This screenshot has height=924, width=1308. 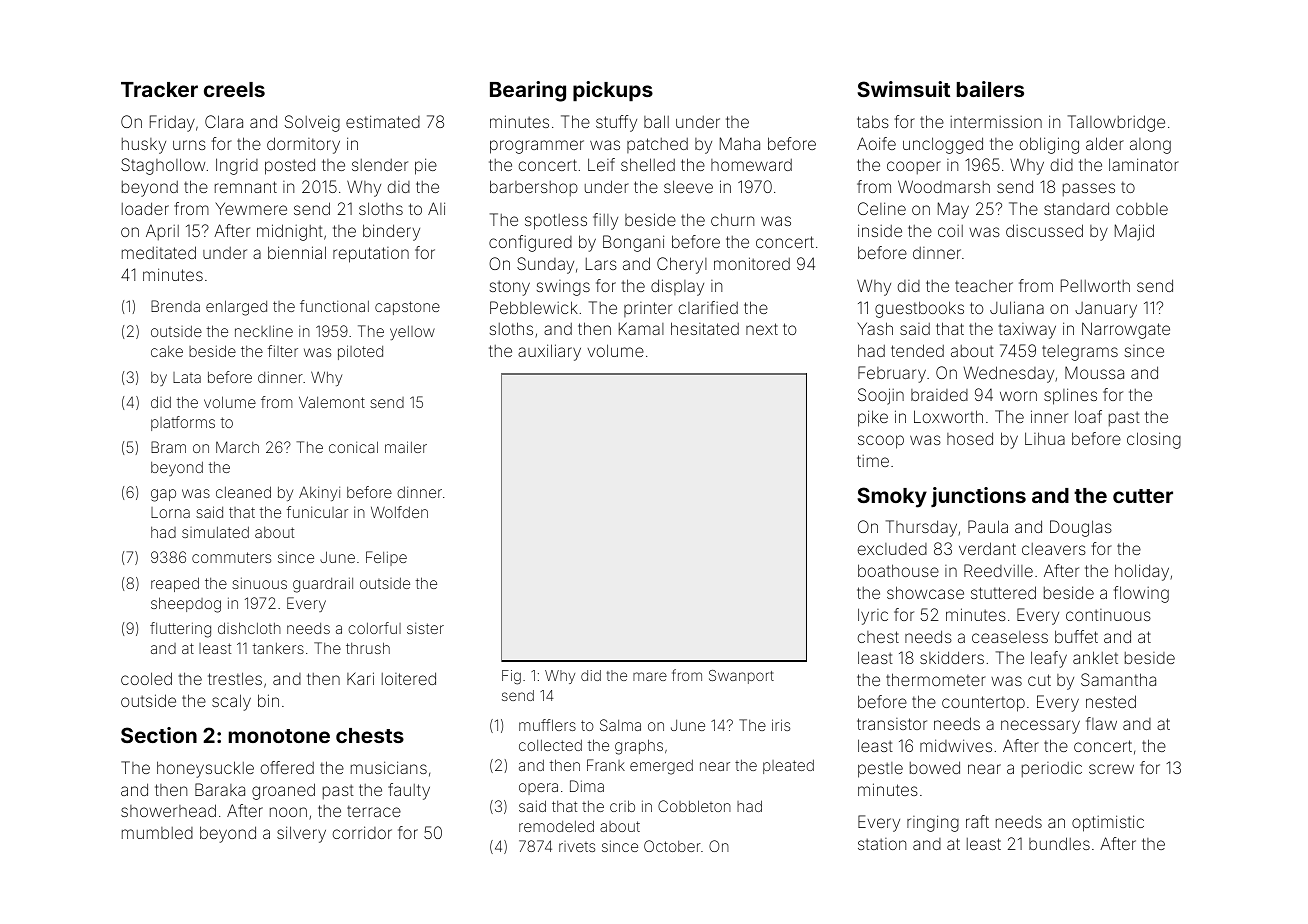 I want to click on programmer, so click(x=537, y=147).
